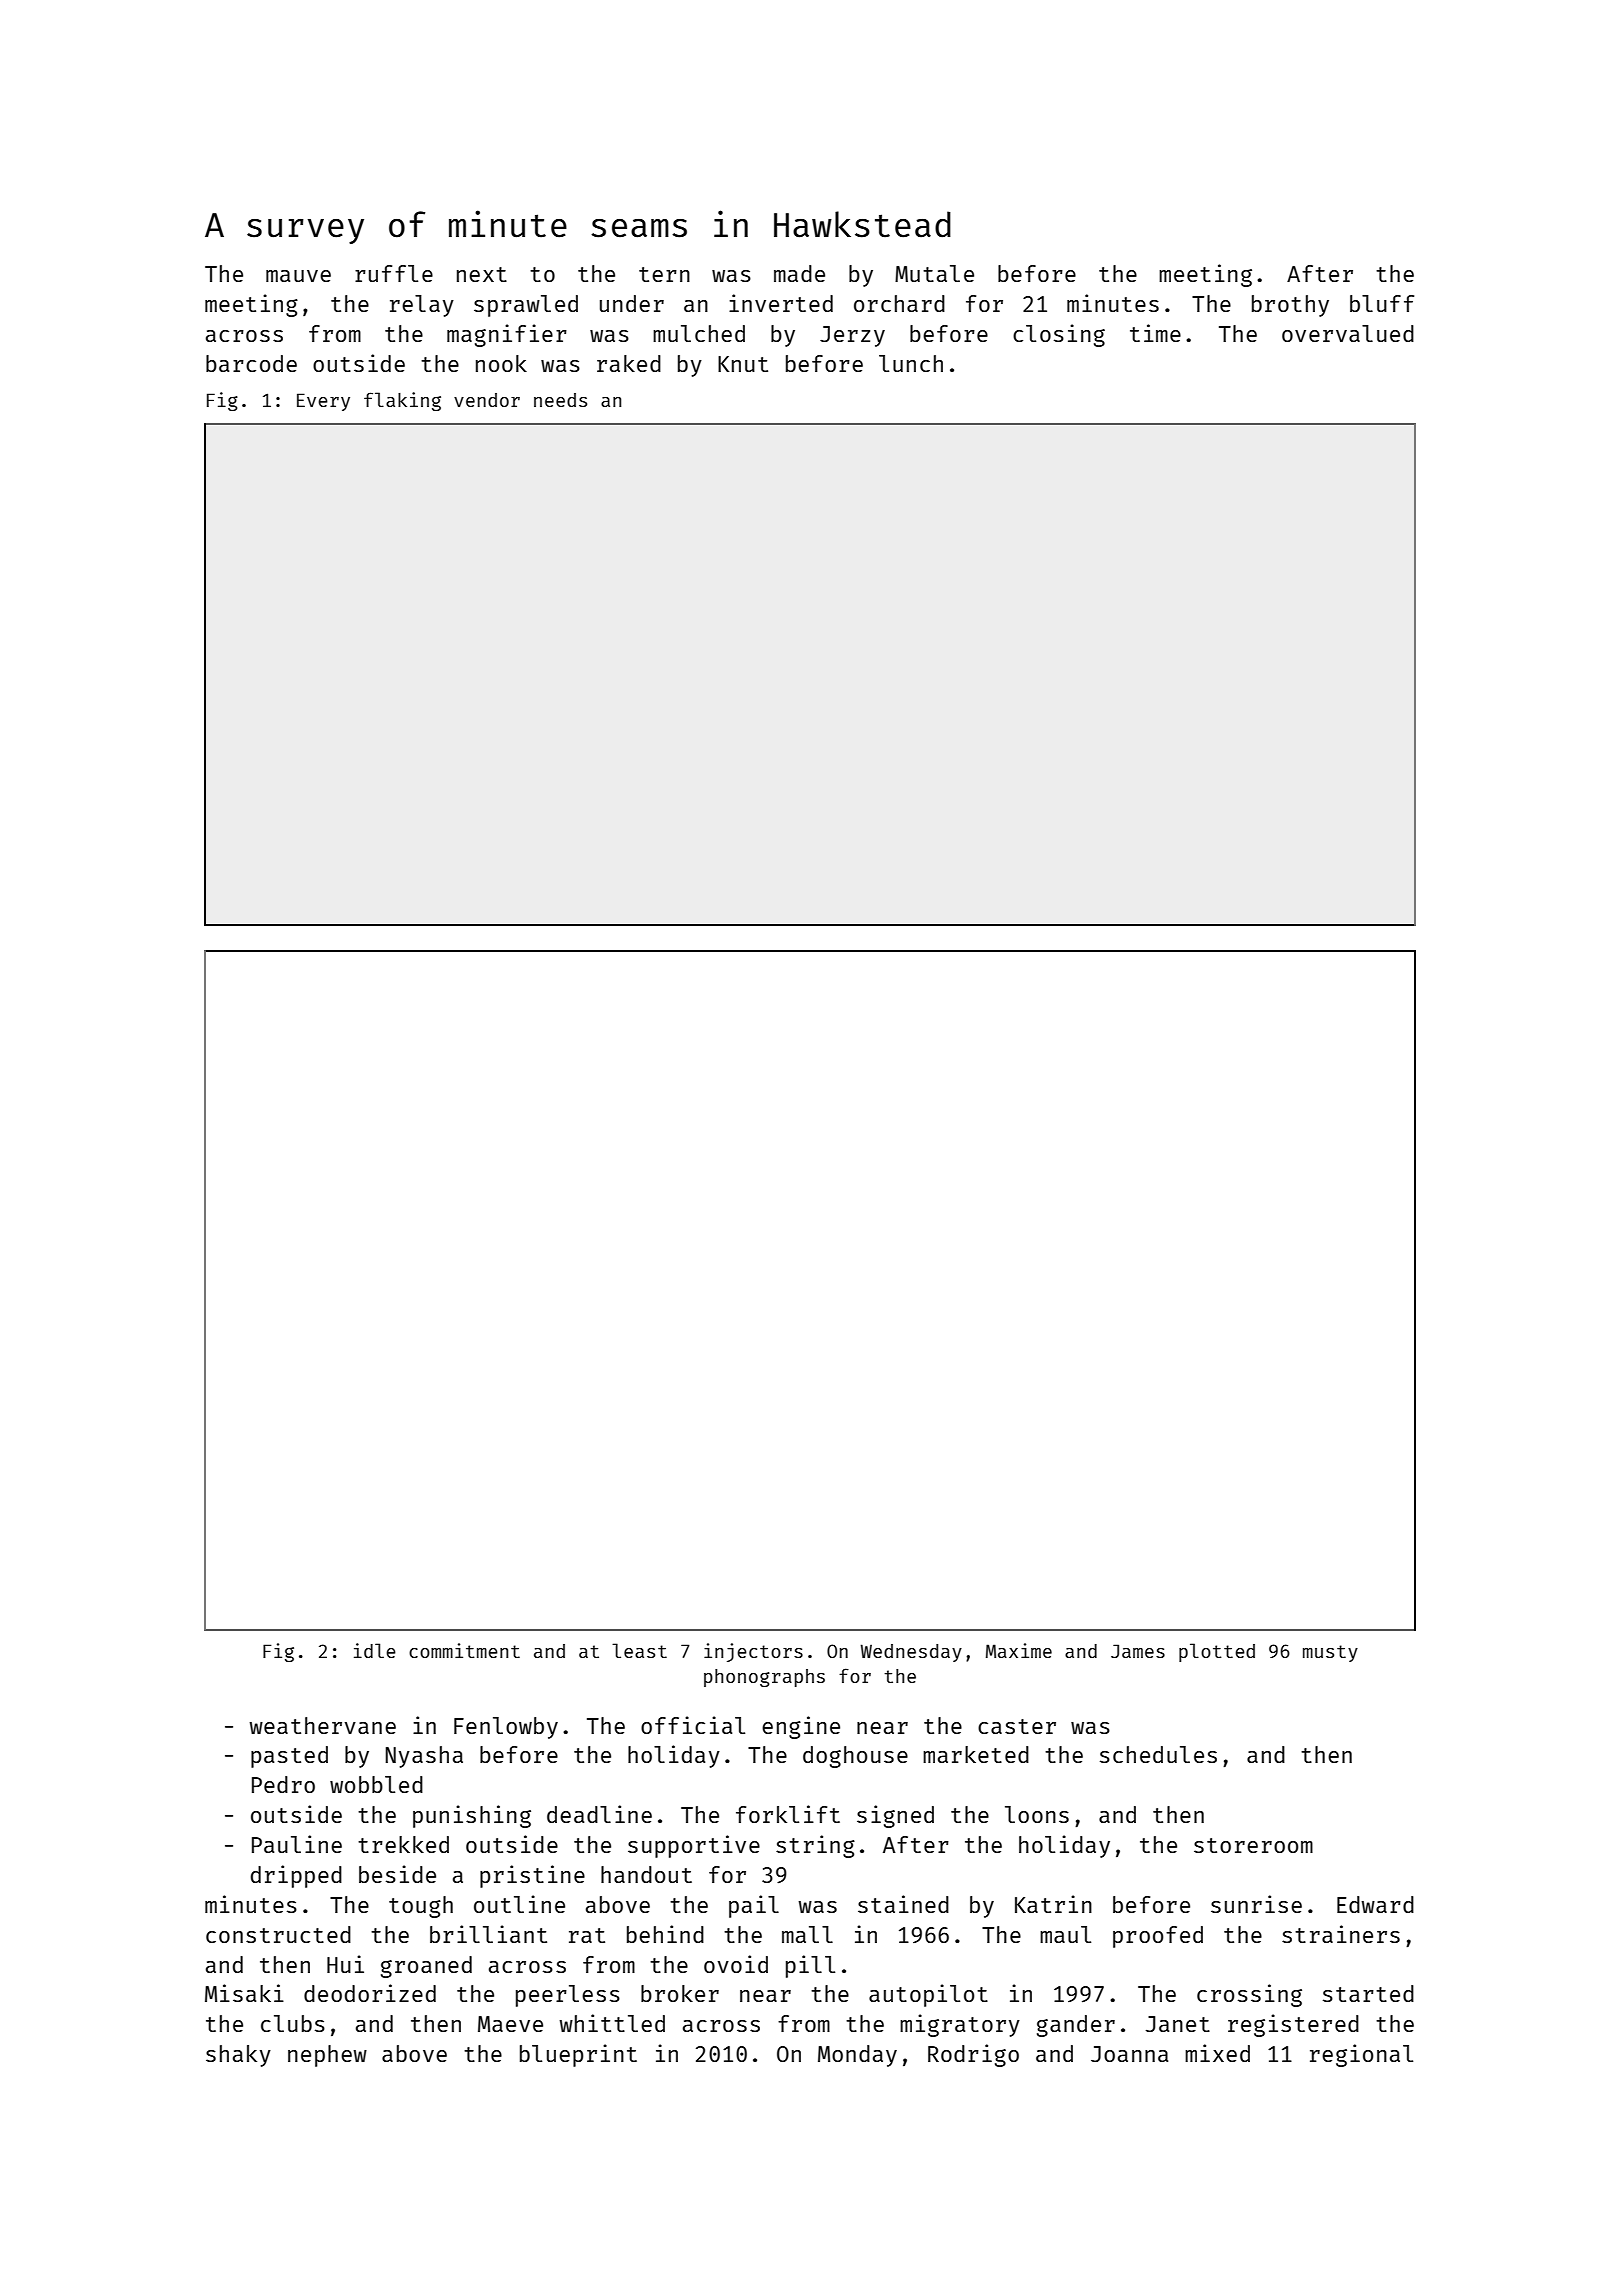 This screenshot has height=2292, width=1620. Describe the element at coordinates (934, 273) in the screenshot. I see `Mutale` at that location.
